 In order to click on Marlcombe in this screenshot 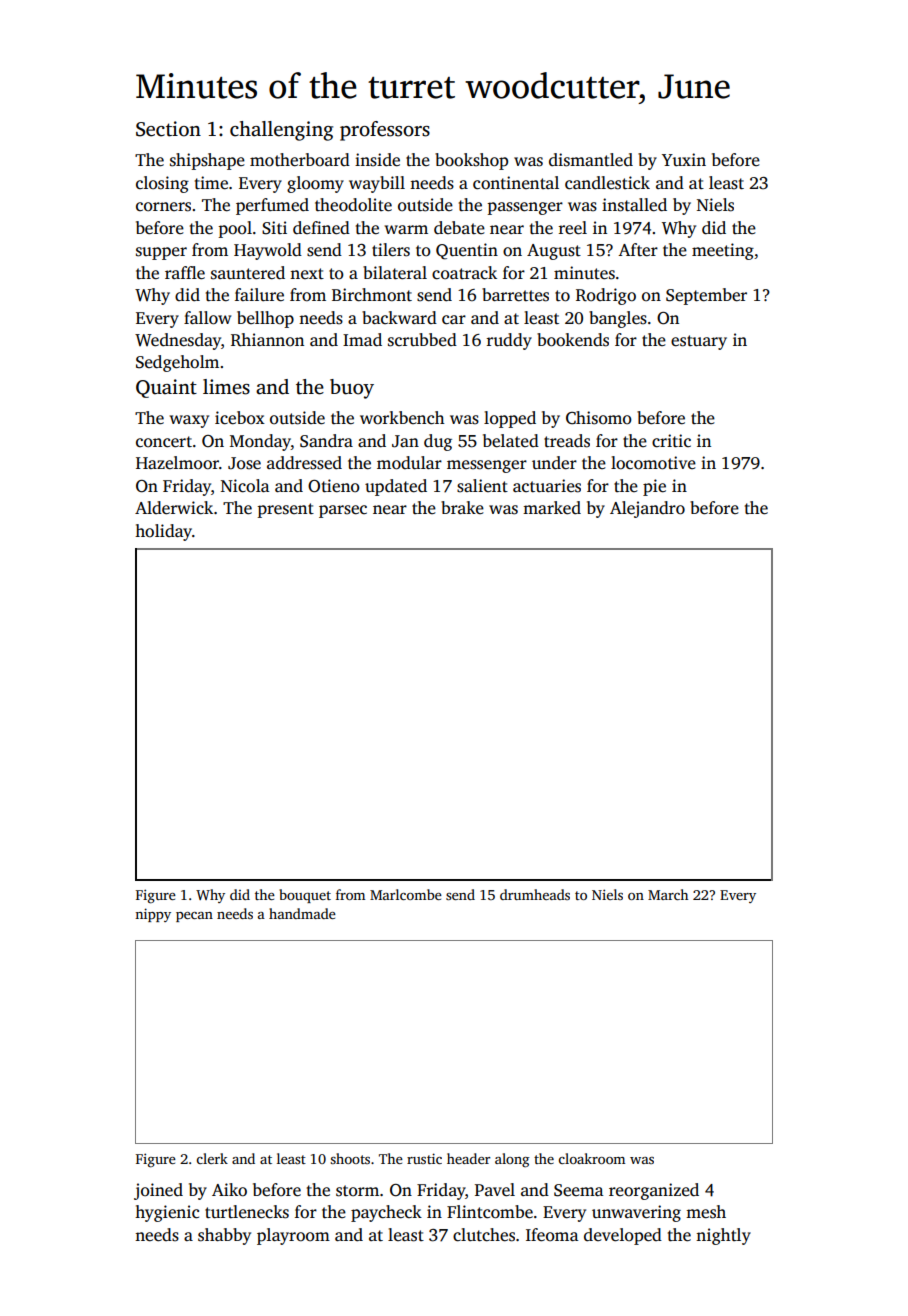, I will do `click(406, 894)`.
